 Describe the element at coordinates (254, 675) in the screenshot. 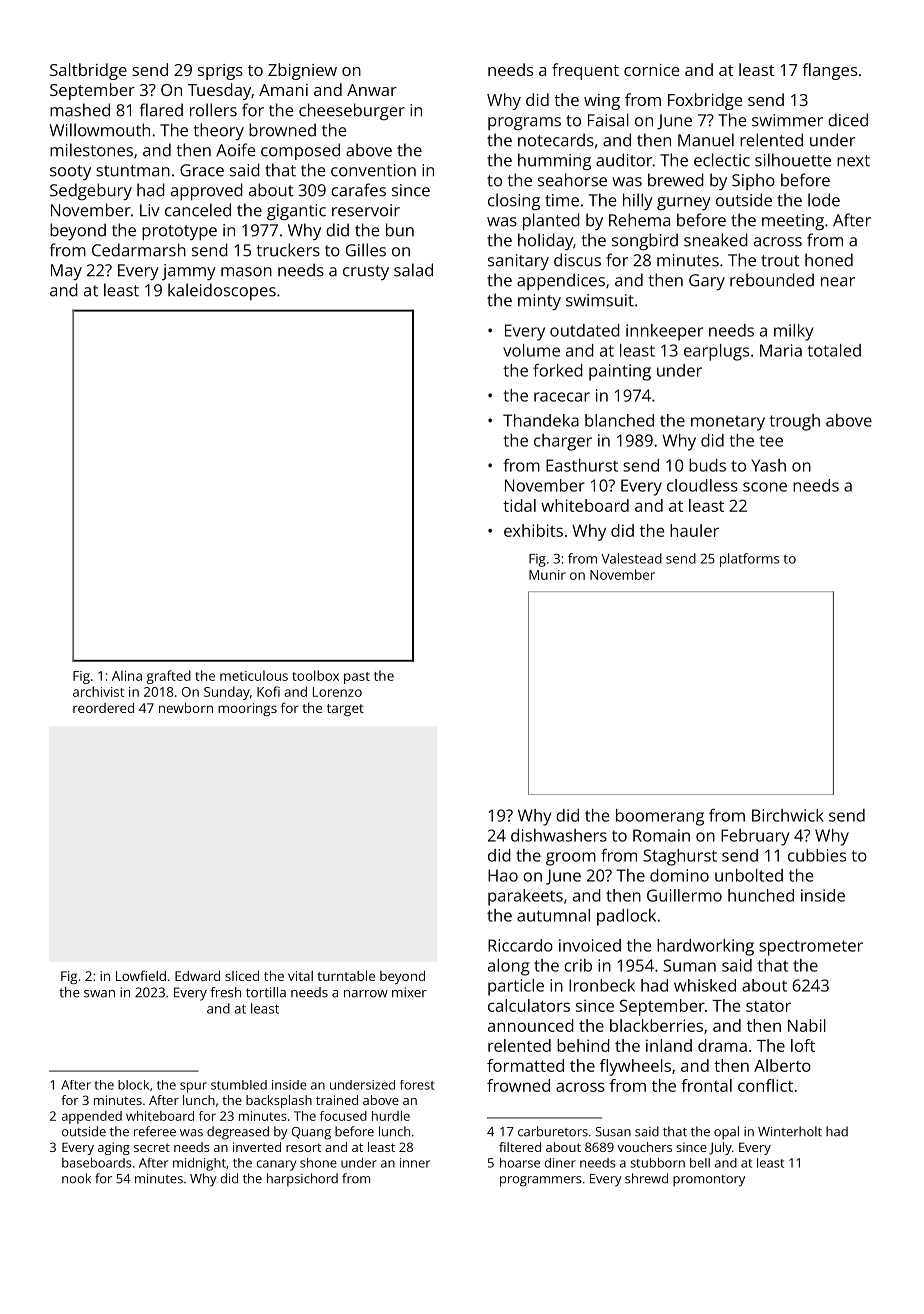

I see `meticulous` at that location.
